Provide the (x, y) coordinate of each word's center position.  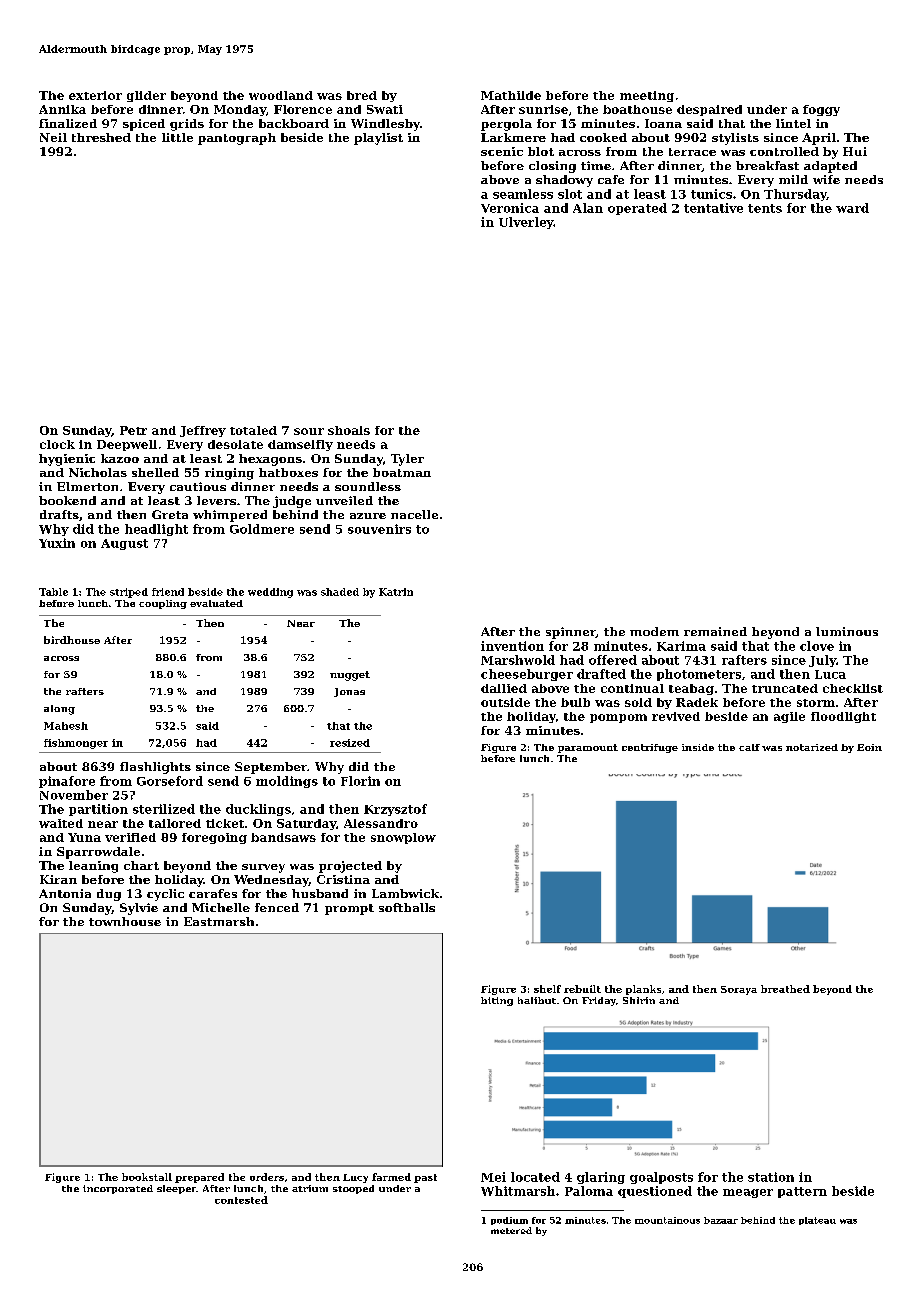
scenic (502, 151)
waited (61, 823)
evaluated (216, 603)
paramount (588, 748)
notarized (812, 747)
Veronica (510, 208)
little (177, 137)
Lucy (355, 1178)
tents (765, 208)
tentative (713, 208)
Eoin (869, 747)
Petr (133, 430)
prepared (199, 1178)
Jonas (349, 692)
